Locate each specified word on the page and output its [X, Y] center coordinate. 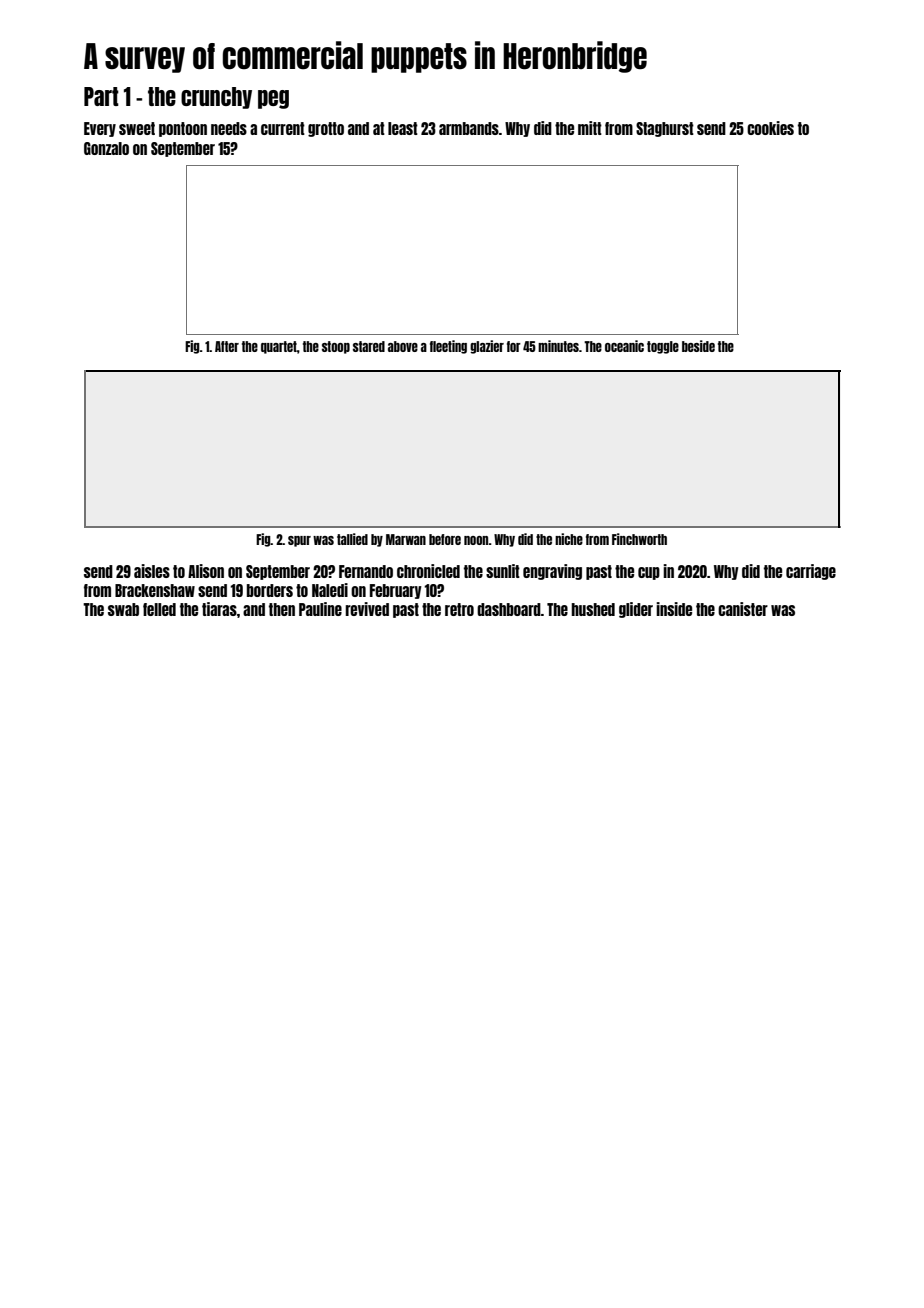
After [227, 346]
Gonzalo [106, 148]
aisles [152, 571]
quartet [279, 347]
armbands [469, 128]
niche [569, 539]
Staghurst [665, 129]
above [403, 346]
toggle [663, 347]
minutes [558, 346]
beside [698, 346]
